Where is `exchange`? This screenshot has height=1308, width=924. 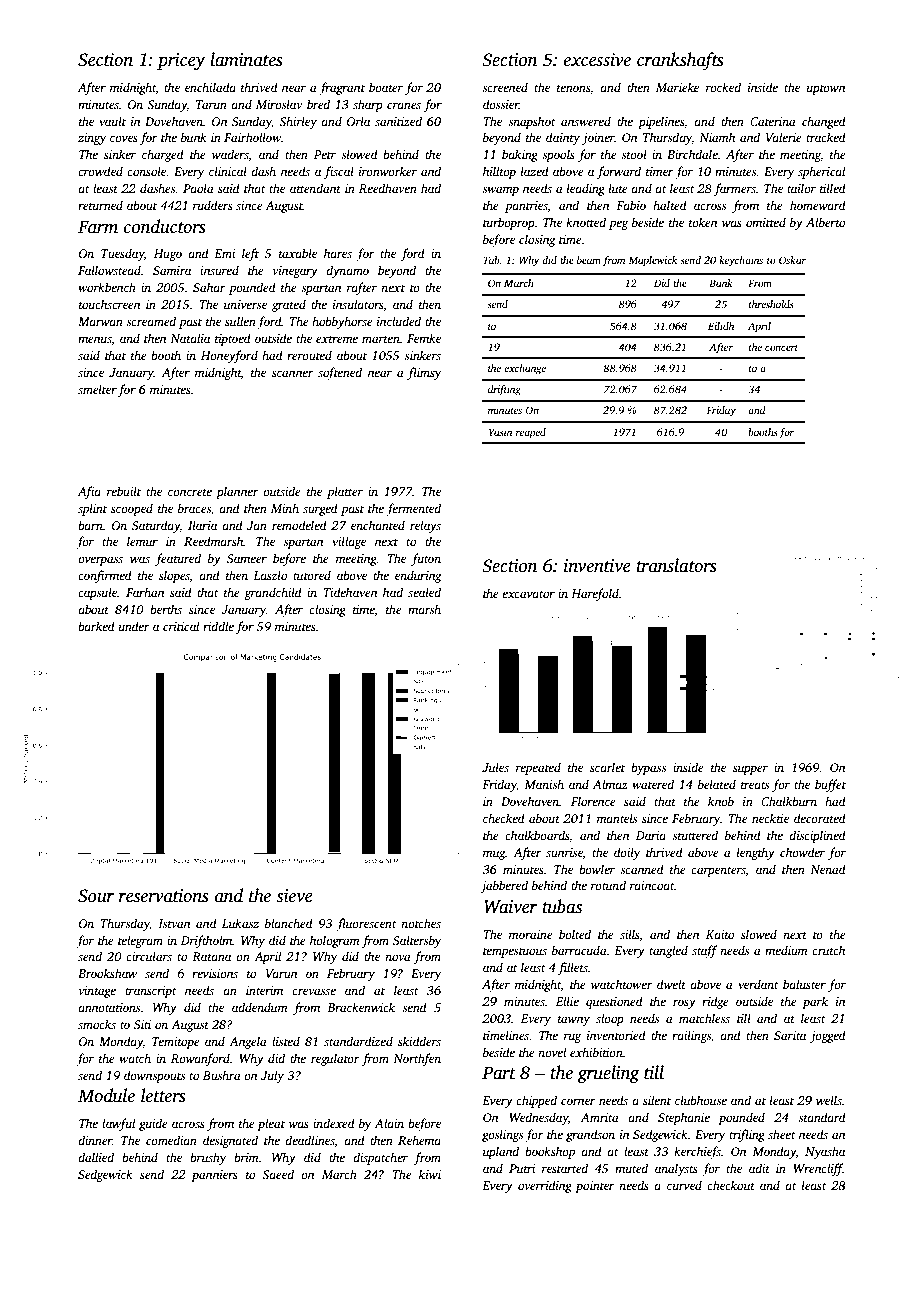
exchange is located at coordinates (525, 369).
